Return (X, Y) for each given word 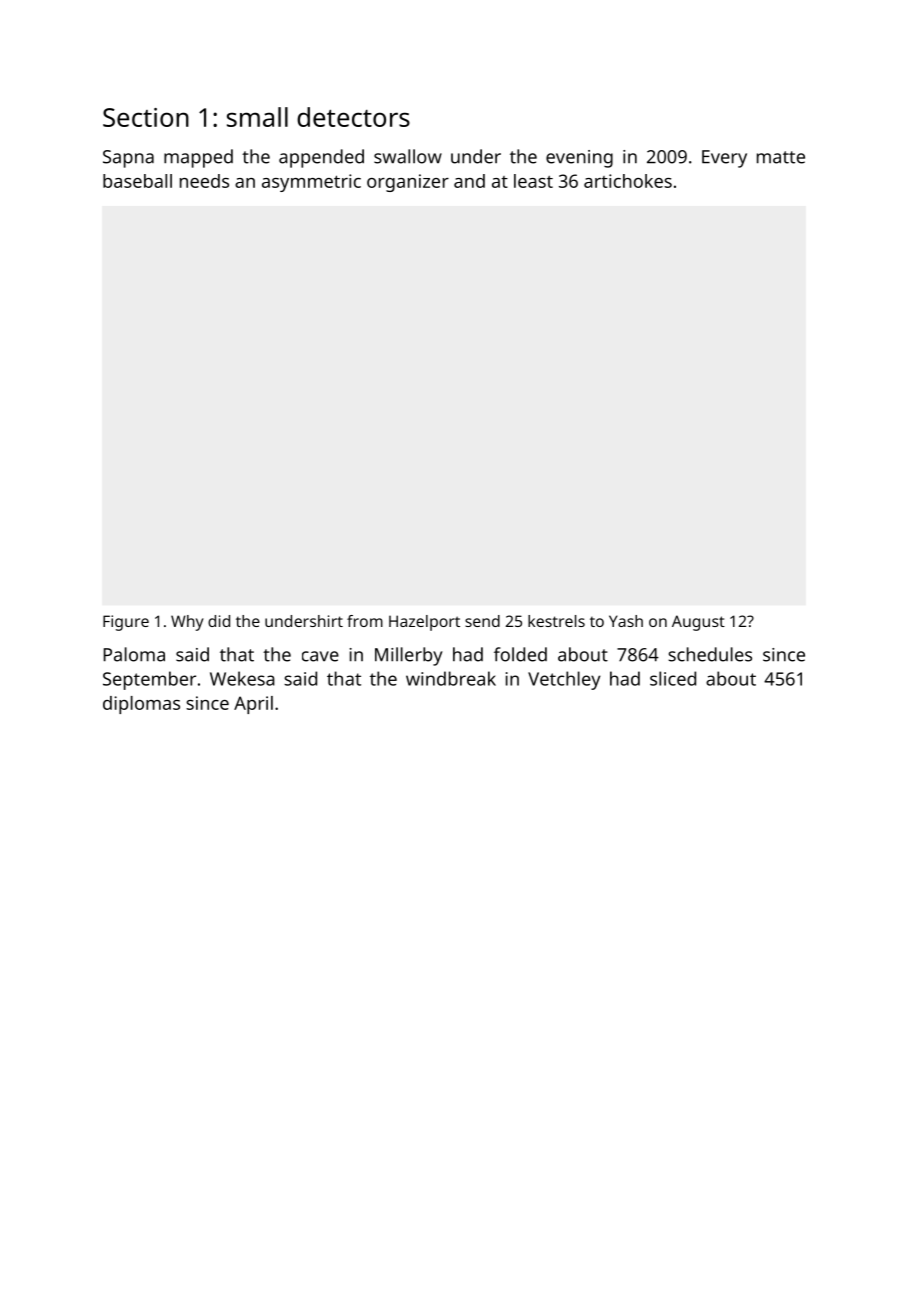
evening (579, 159)
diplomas (141, 705)
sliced (673, 678)
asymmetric (311, 183)
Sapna (128, 159)
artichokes (628, 181)
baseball (137, 181)
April (253, 705)
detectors (353, 117)
